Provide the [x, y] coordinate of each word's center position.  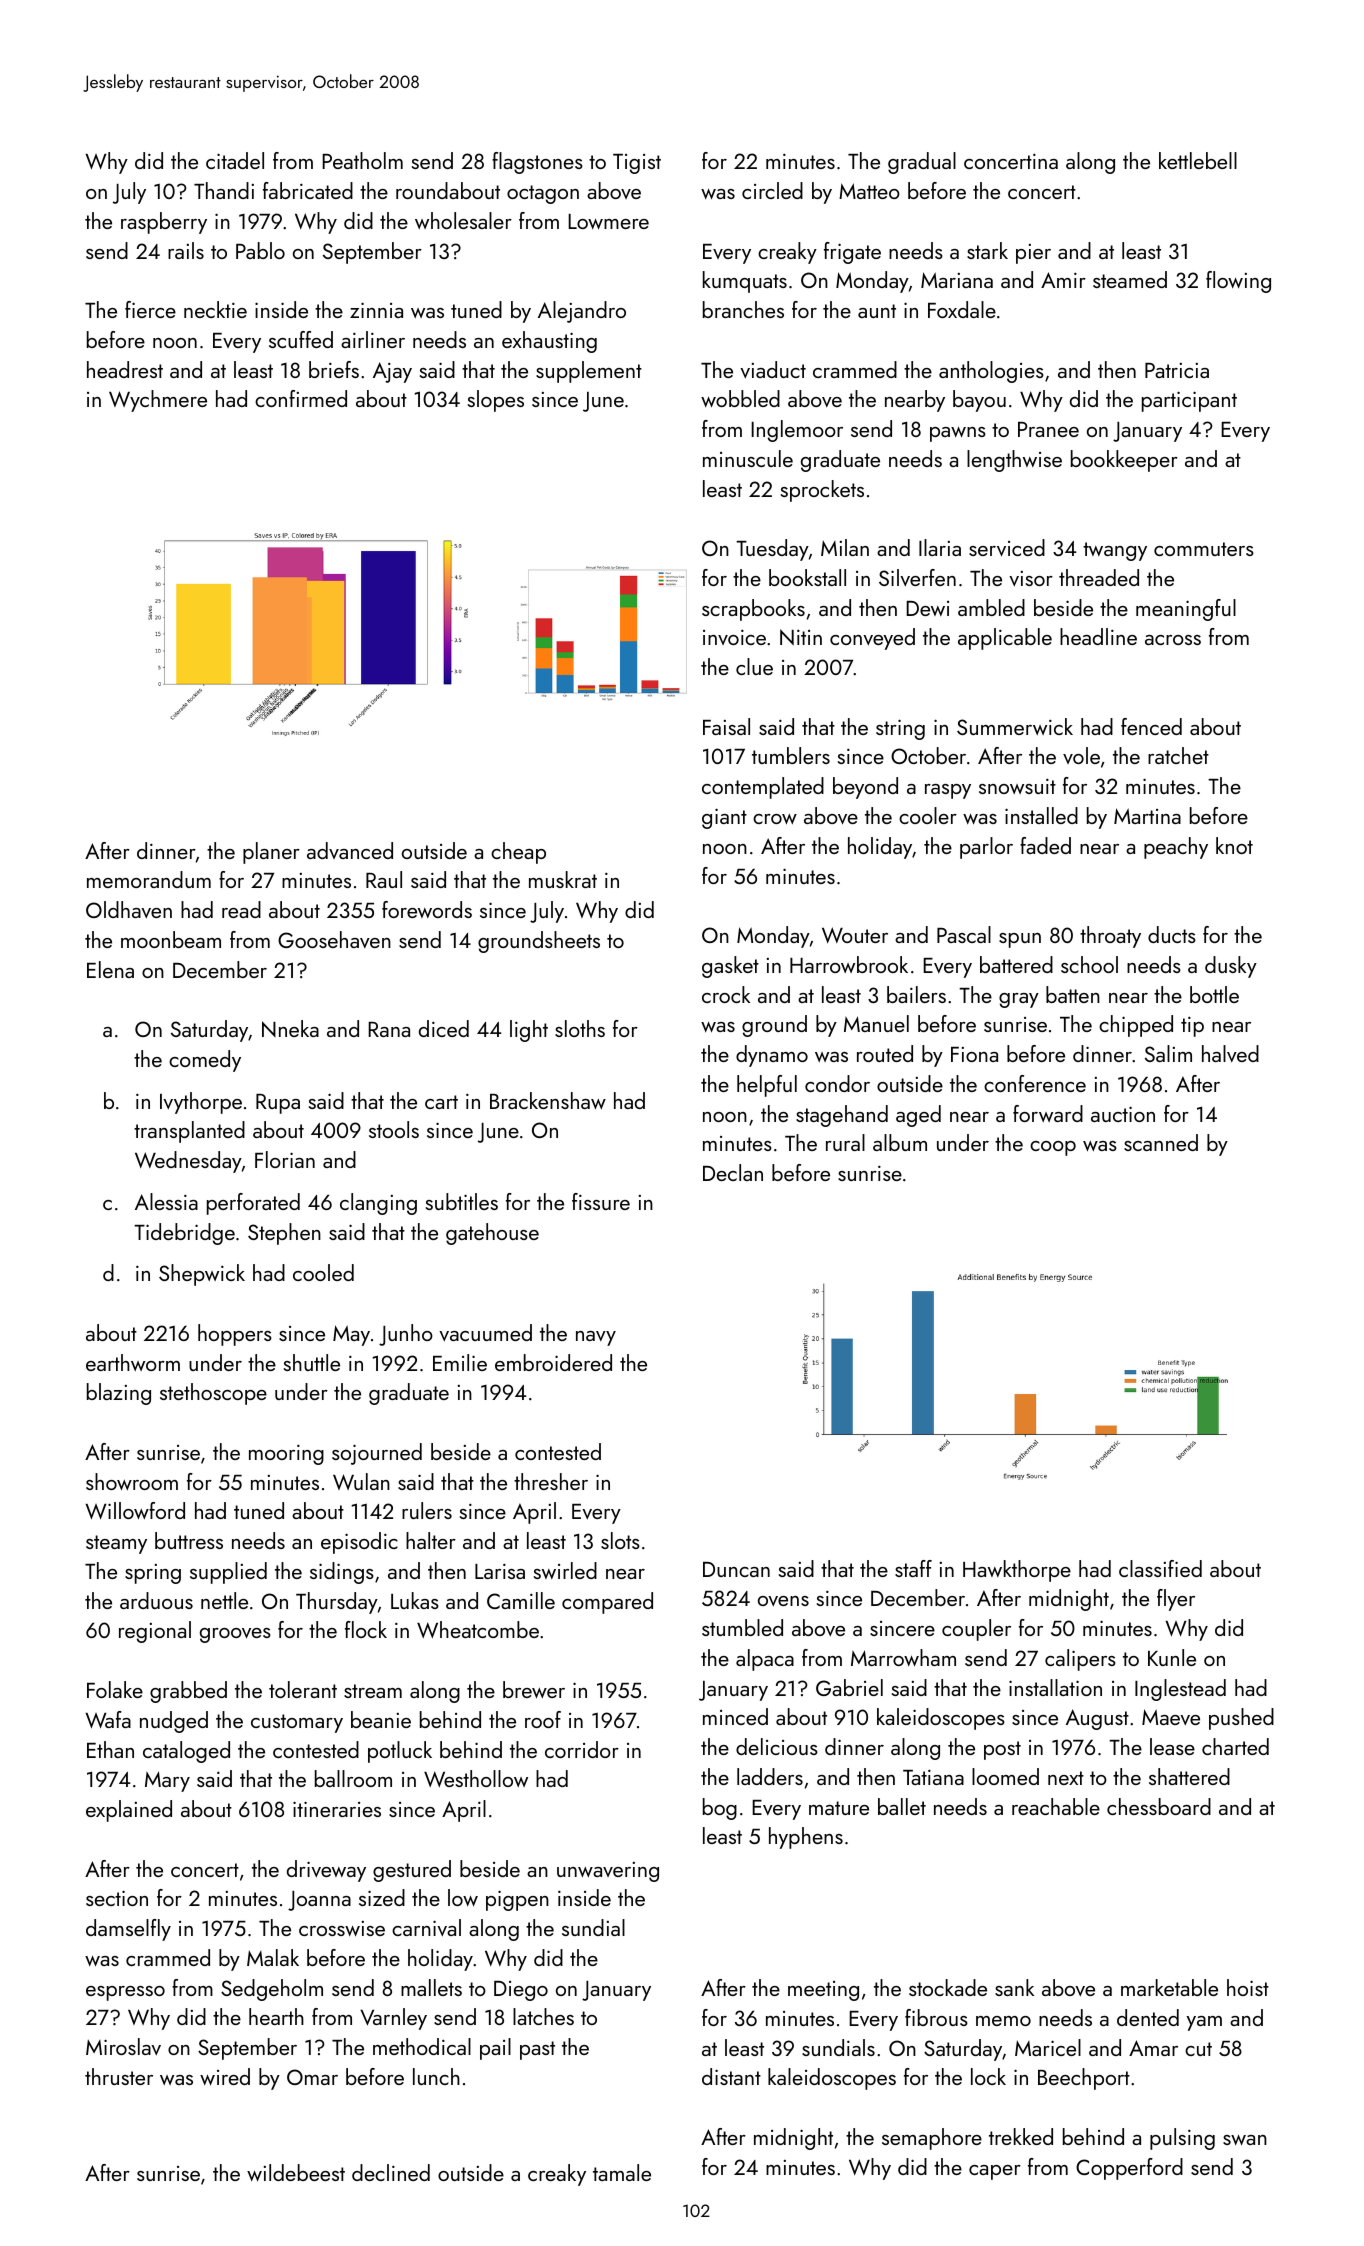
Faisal [726, 726]
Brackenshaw [548, 1100]
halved [1230, 1053]
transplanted [189, 1132]
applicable [1005, 639]
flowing [1238, 282]
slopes [496, 401]
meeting [823, 1991]
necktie [215, 309]
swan [1245, 2140]
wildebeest [296, 2172]
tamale [622, 2172]
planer [271, 853]
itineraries [337, 1809]
